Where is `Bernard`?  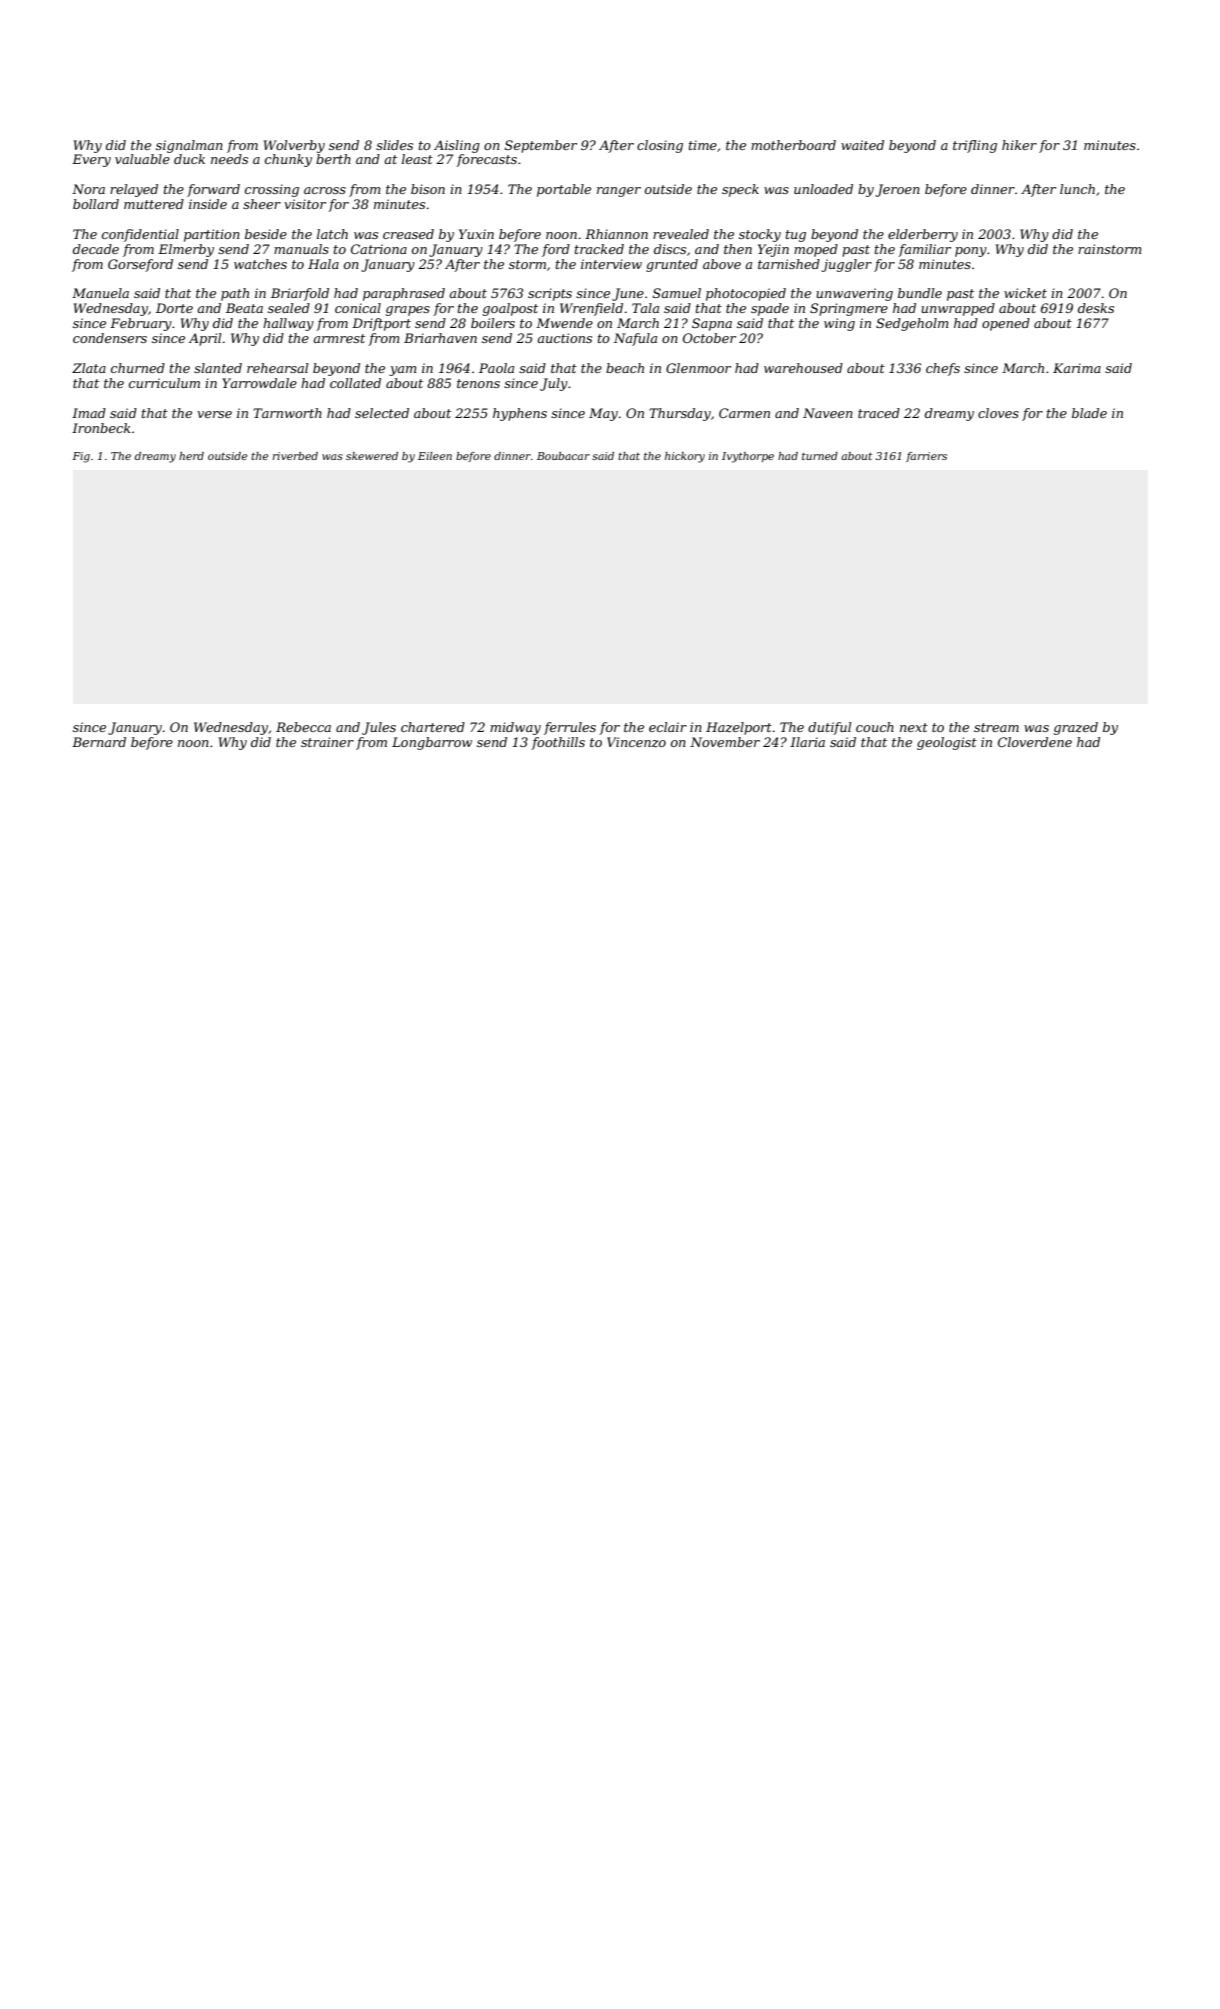 Bernard is located at coordinates (99, 742).
